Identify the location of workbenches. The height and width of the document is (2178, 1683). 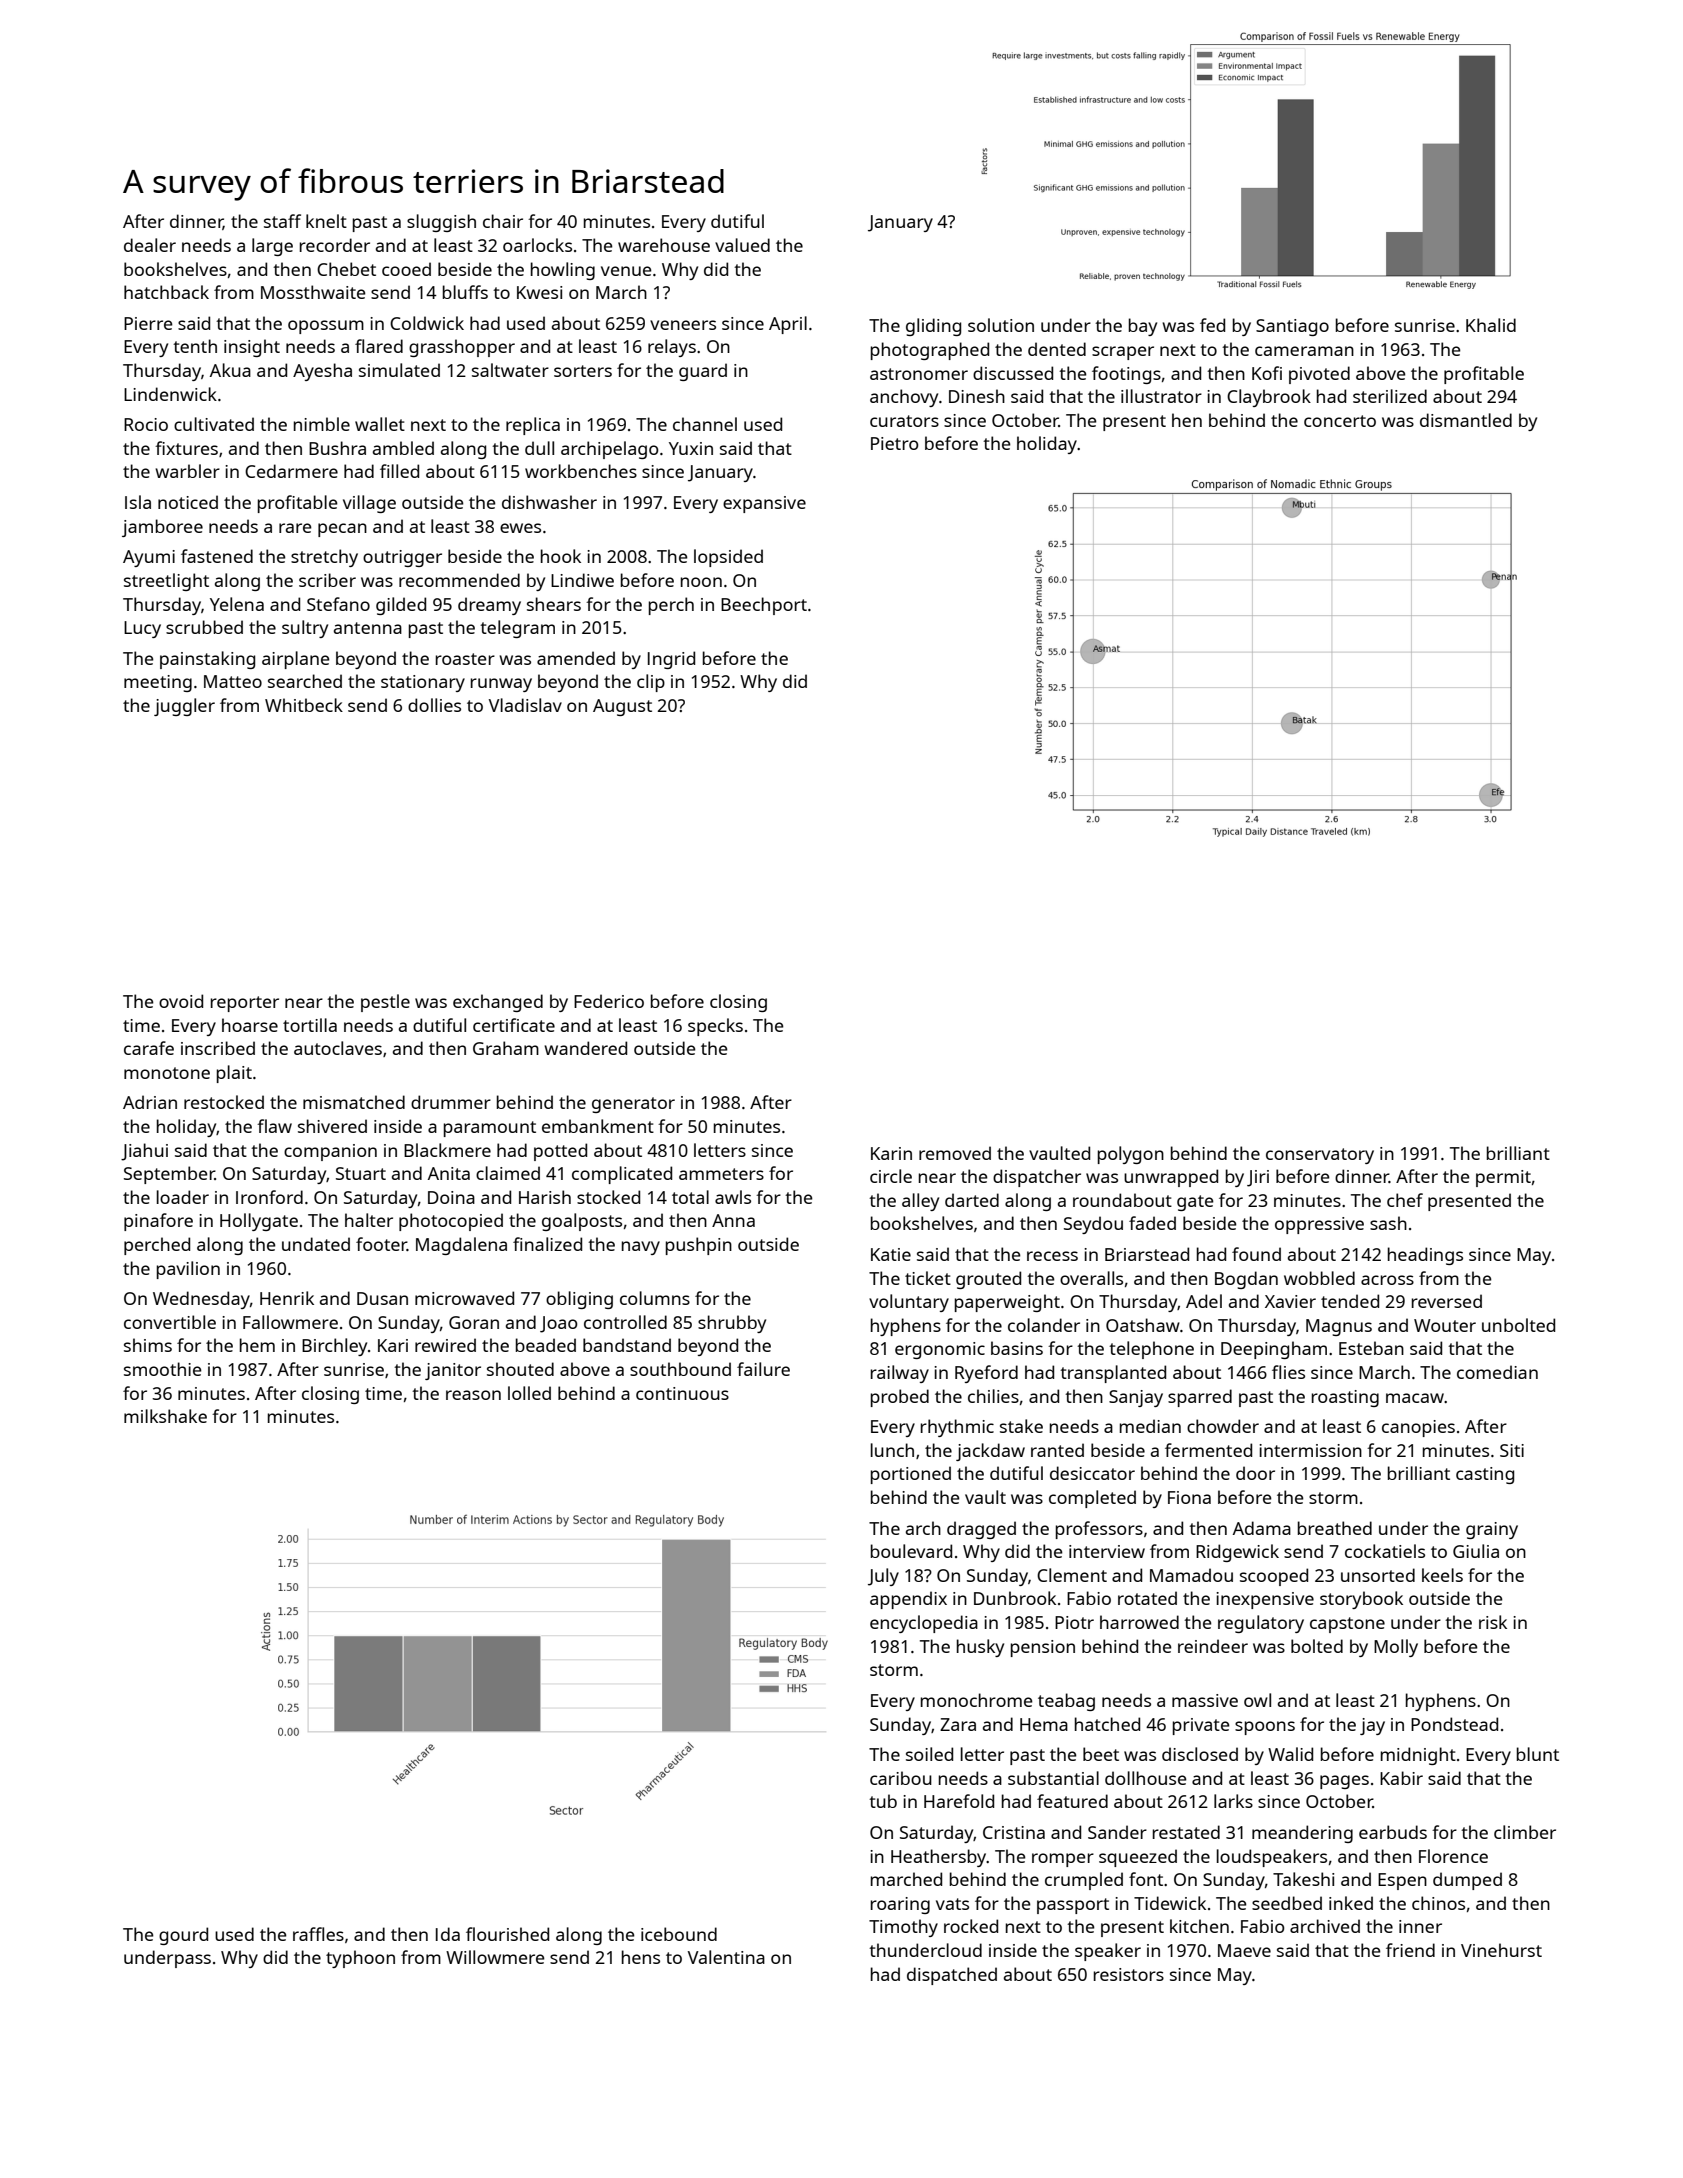
(581, 471).
